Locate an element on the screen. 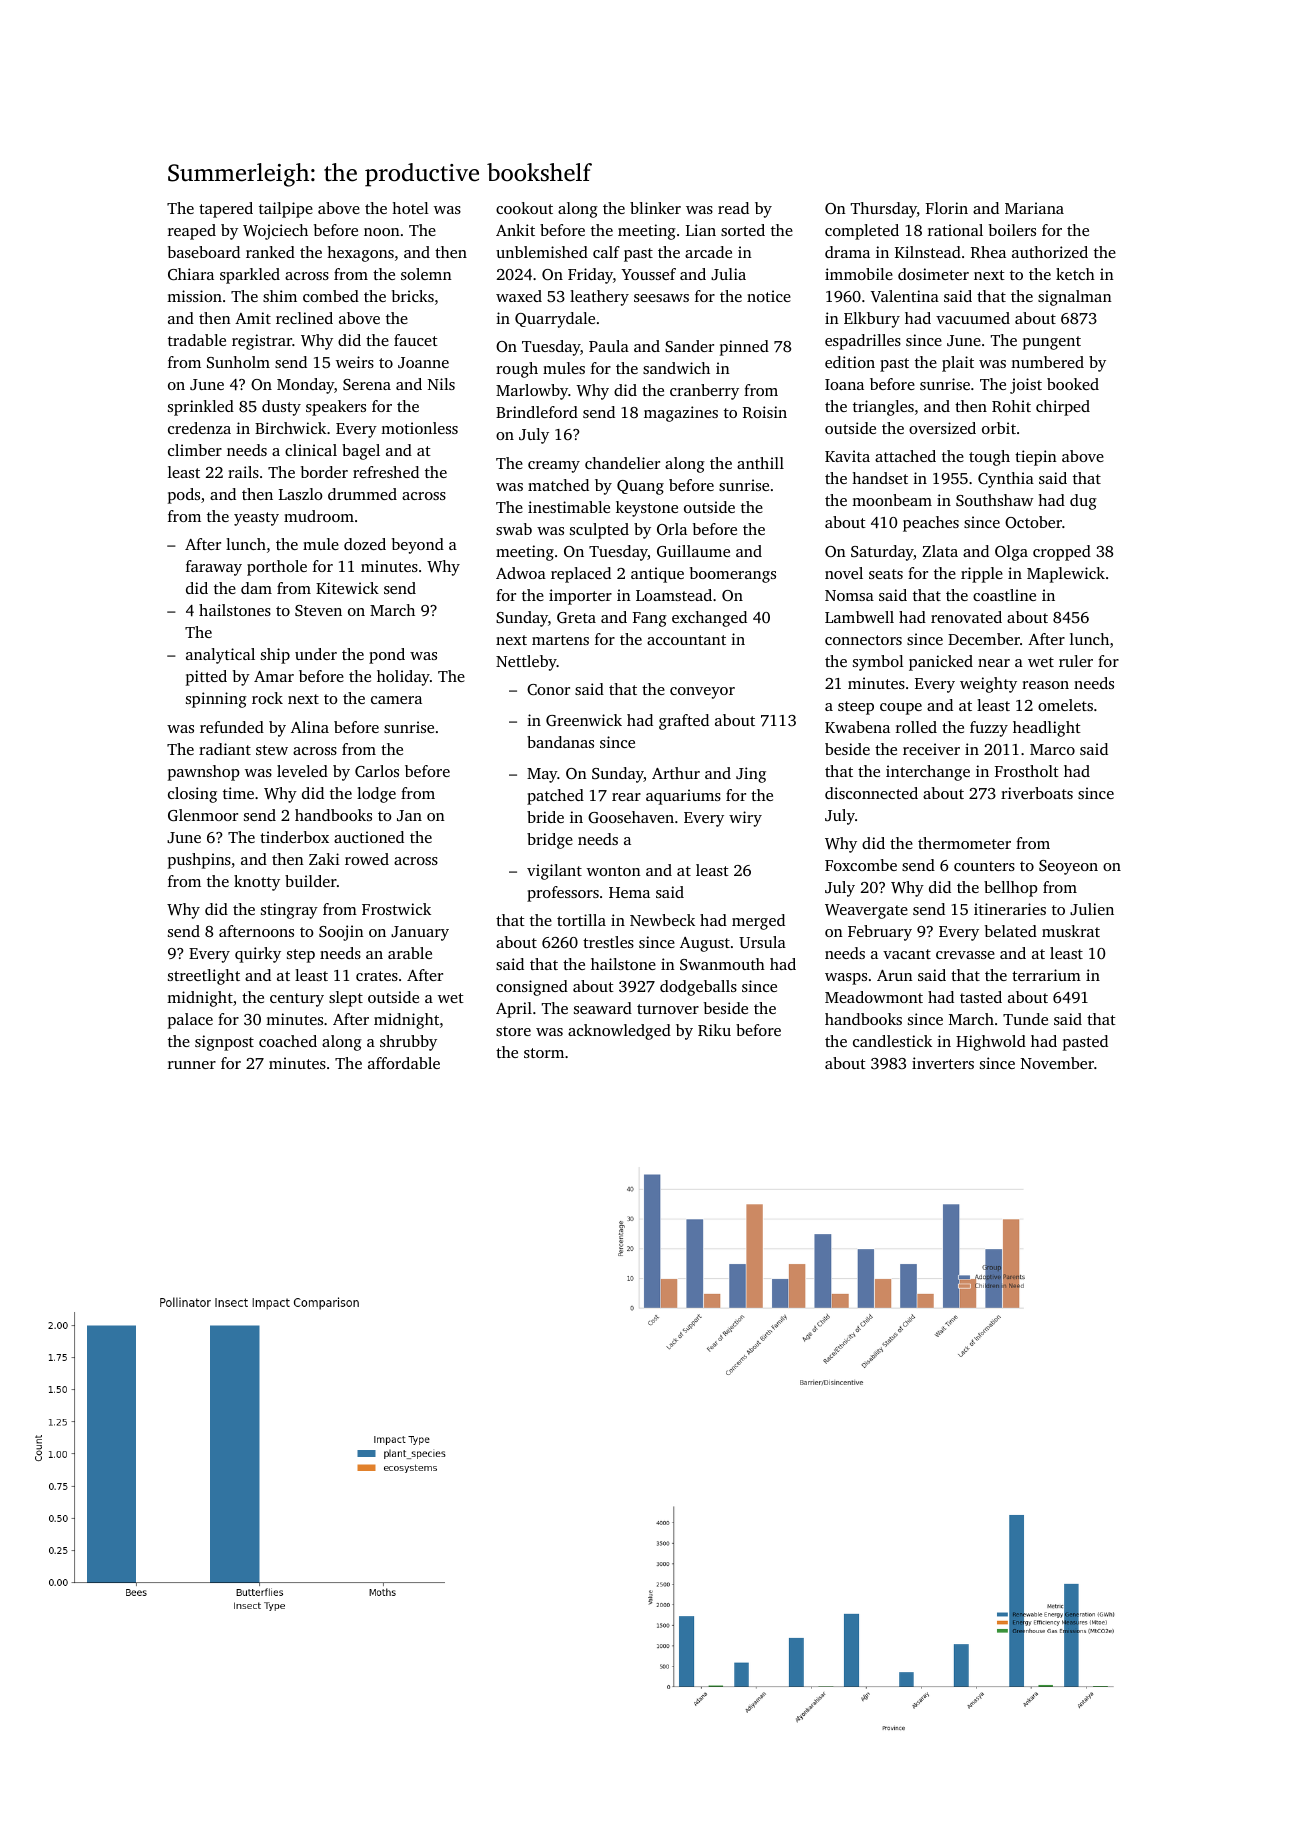 Image resolution: width=1293 pixels, height=1829 pixels. blinker is located at coordinates (655, 208).
